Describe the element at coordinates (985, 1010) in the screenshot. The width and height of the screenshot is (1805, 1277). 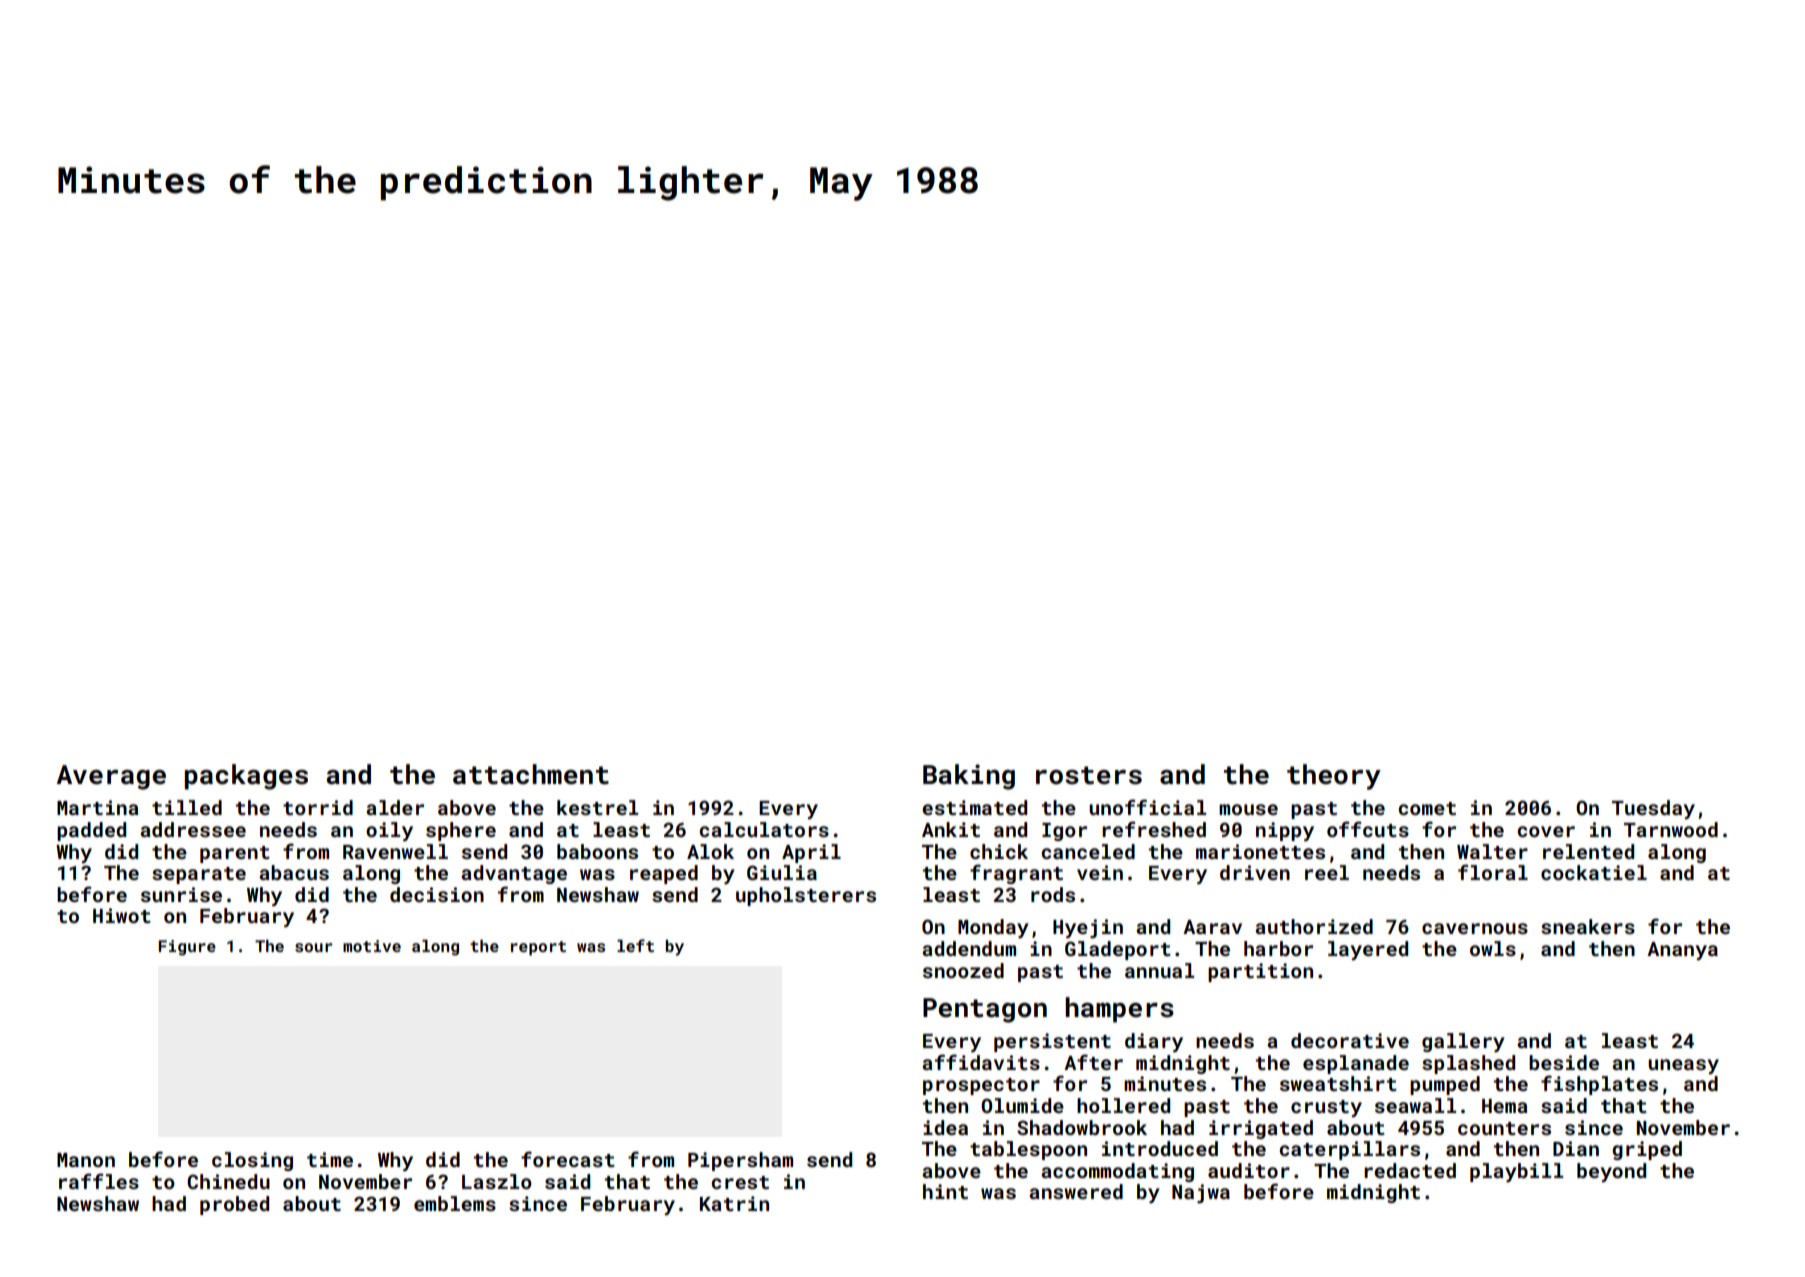
I see `Pentagon` at that location.
